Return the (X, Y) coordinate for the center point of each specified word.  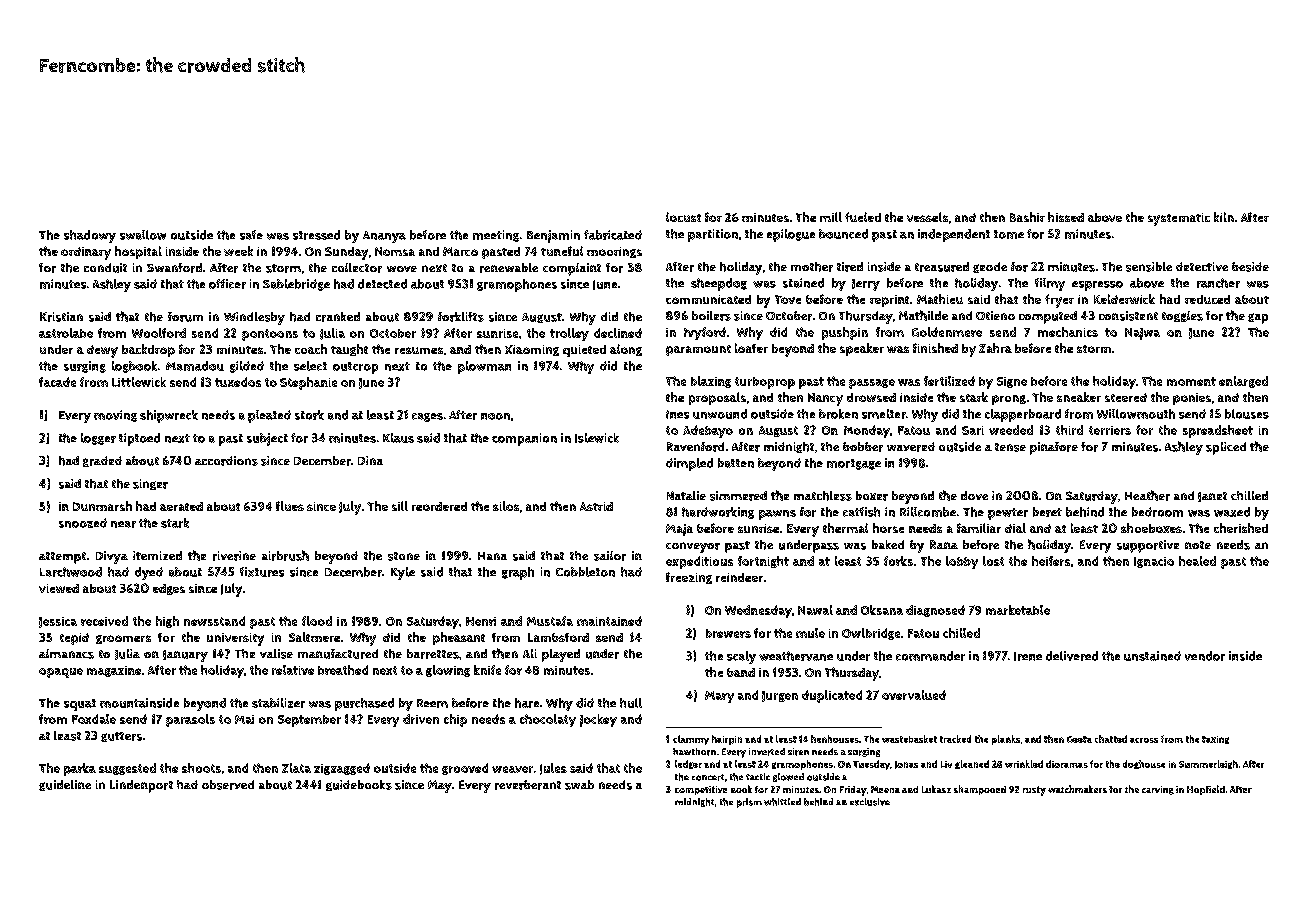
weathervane (796, 656)
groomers (123, 639)
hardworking (718, 513)
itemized (157, 555)
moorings (614, 252)
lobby (962, 562)
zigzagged (342, 769)
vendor (1205, 656)
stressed (316, 235)
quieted (584, 351)
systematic (1179, 219)
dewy (102, 351)
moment (1191, 381)
